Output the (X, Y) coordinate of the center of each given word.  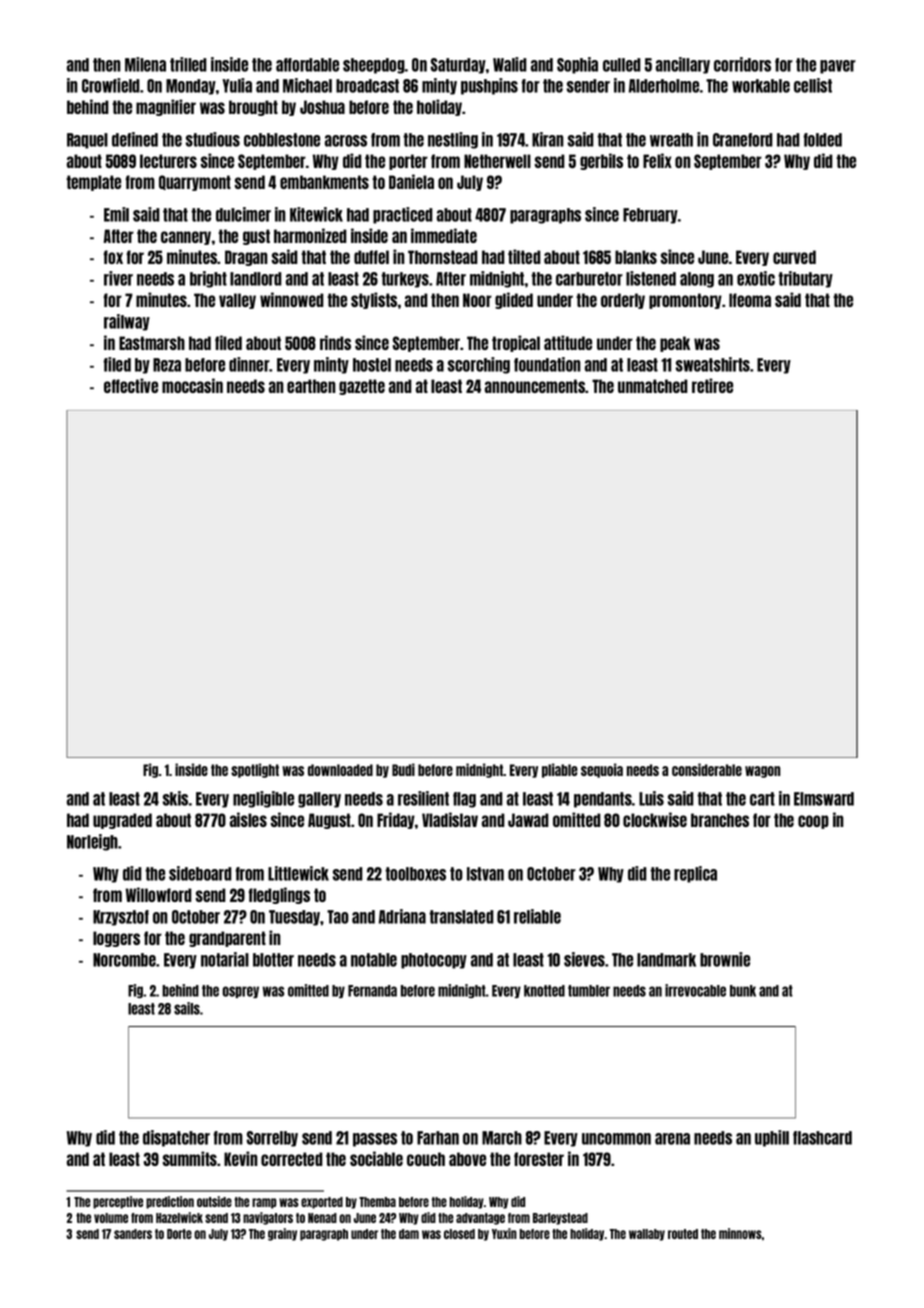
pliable (560, 770)
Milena (145, 64)
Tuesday (295, 918)
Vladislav (450, 819)
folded (822, 140)
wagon (762, 772)
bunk (743, 991)
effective (131, 385)
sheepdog (374, 66)
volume (111, 1218)
